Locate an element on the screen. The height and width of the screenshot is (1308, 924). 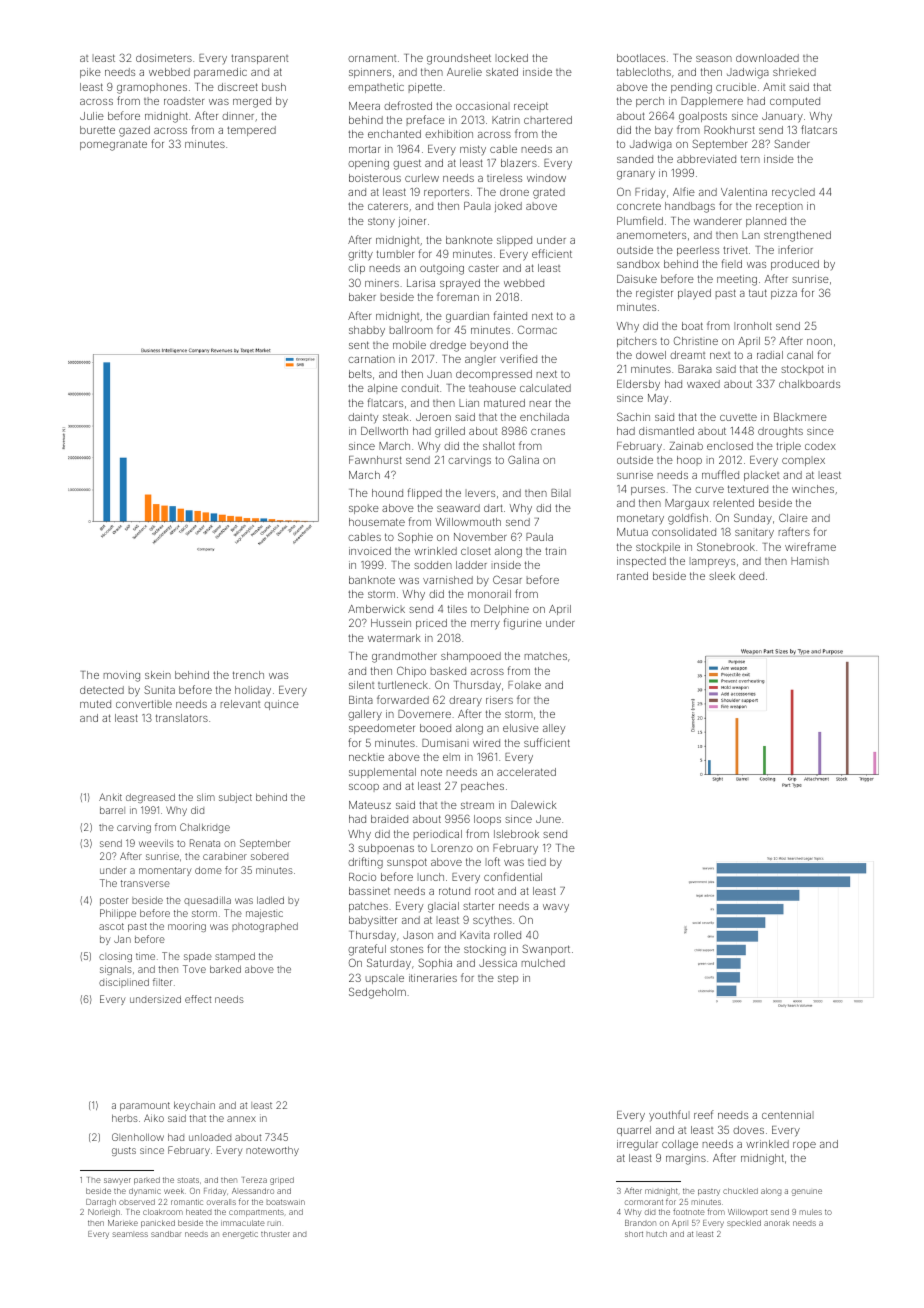
braided is located at coordinates (389, 819).
